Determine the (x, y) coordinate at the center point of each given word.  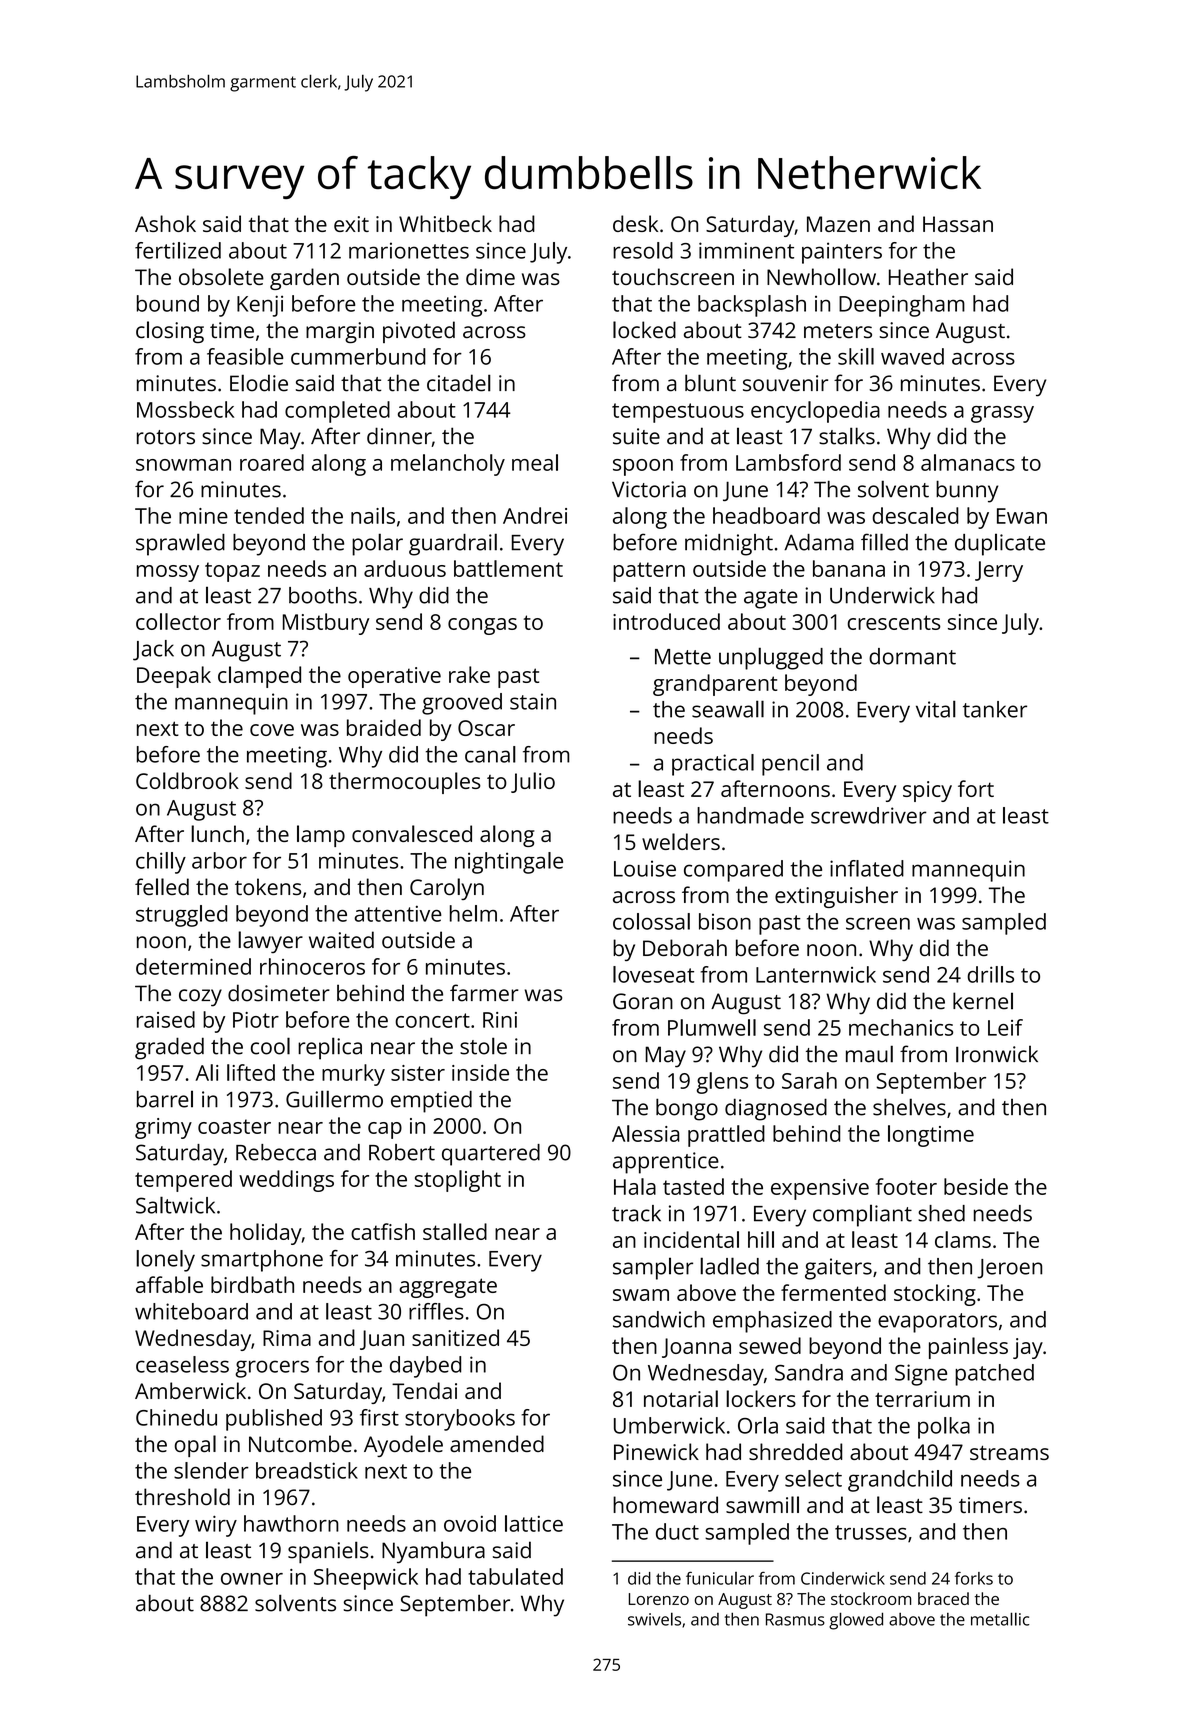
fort (976, 788)
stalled (455, 1231)
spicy (927, 791)
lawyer (270, 942)
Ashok (165, 223)
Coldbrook (187, 780)
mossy (168, 573)
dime (490, 276)
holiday (266, 1234)
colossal (651, 921)
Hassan (958, 224)
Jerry (999, 571)
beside (976, 1186)
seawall (728, 709)
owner (252, 1579)
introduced (666, 621)
